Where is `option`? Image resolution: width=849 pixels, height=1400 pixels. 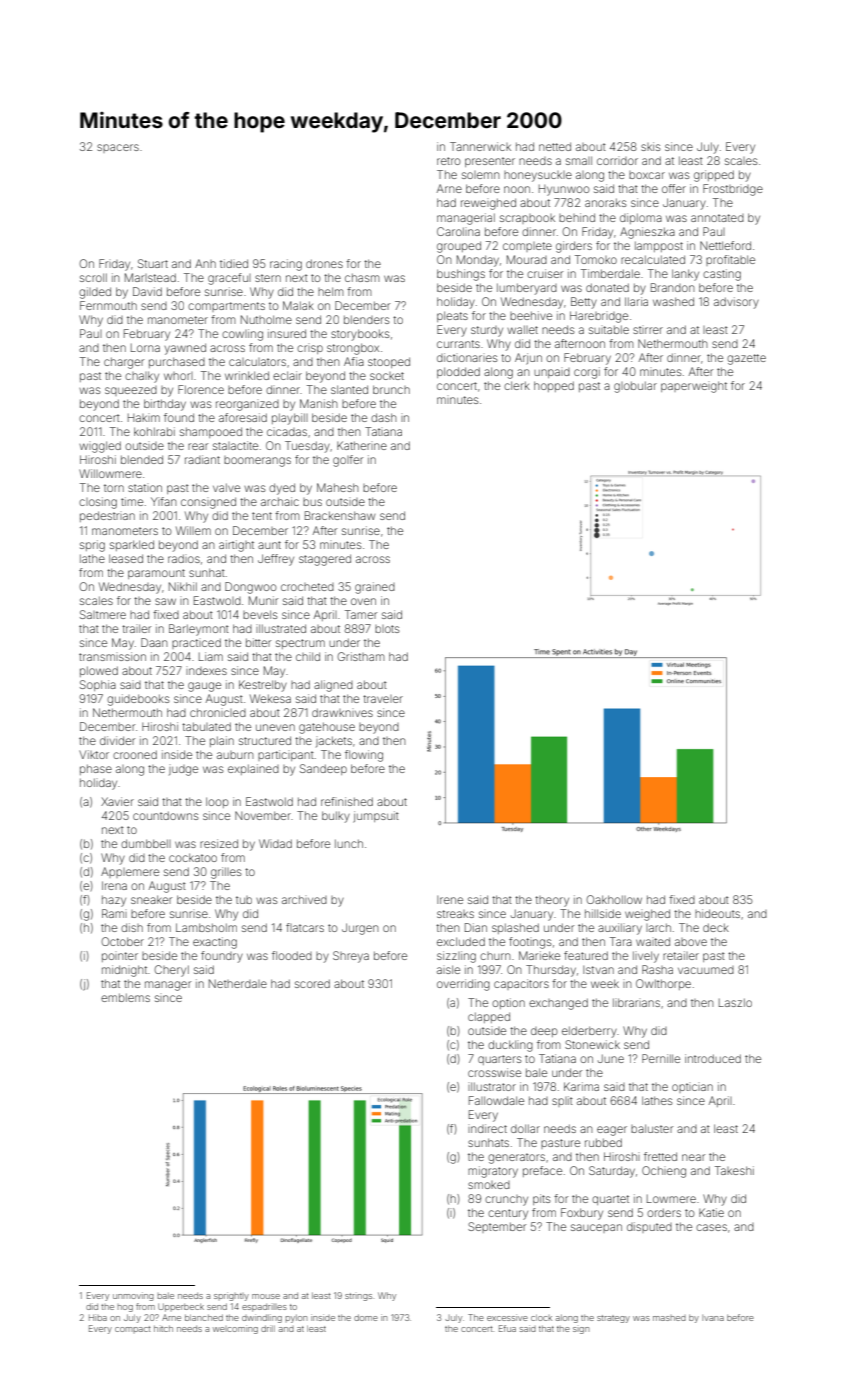 option is located at coordinates (508, 1003).
